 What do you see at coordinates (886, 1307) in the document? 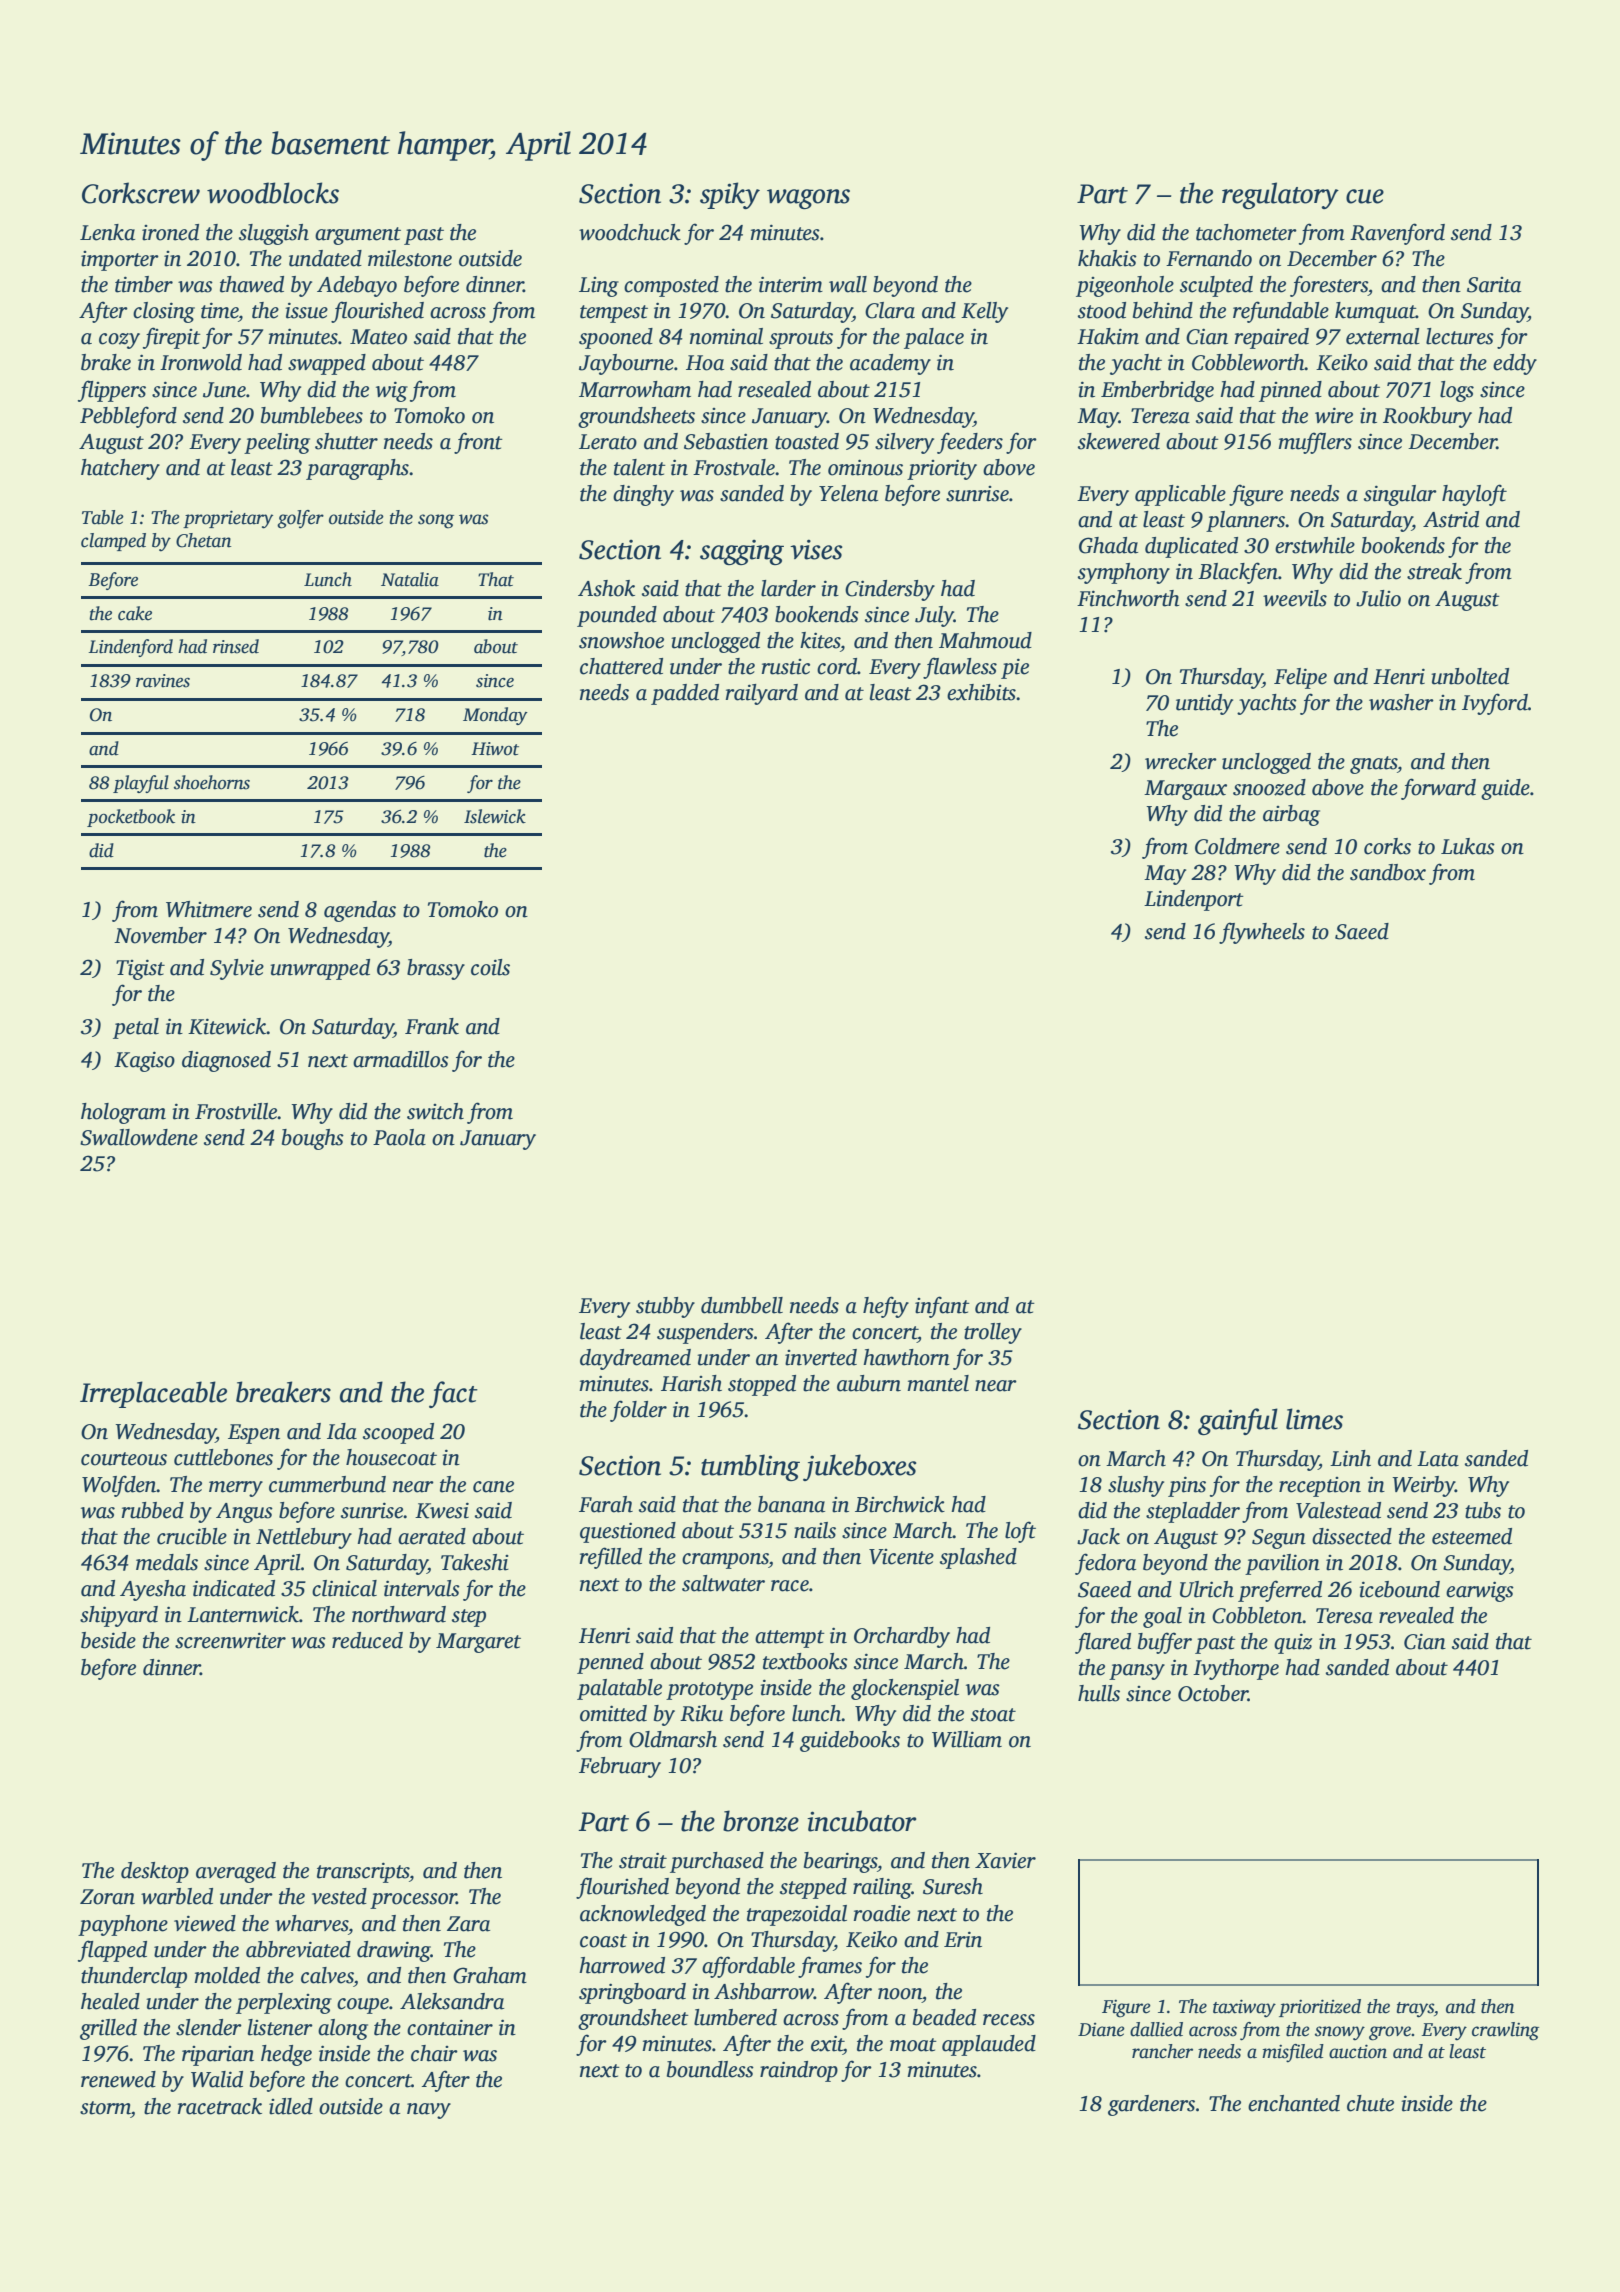
I see `hefty` at bounding box center [886, 1307].
